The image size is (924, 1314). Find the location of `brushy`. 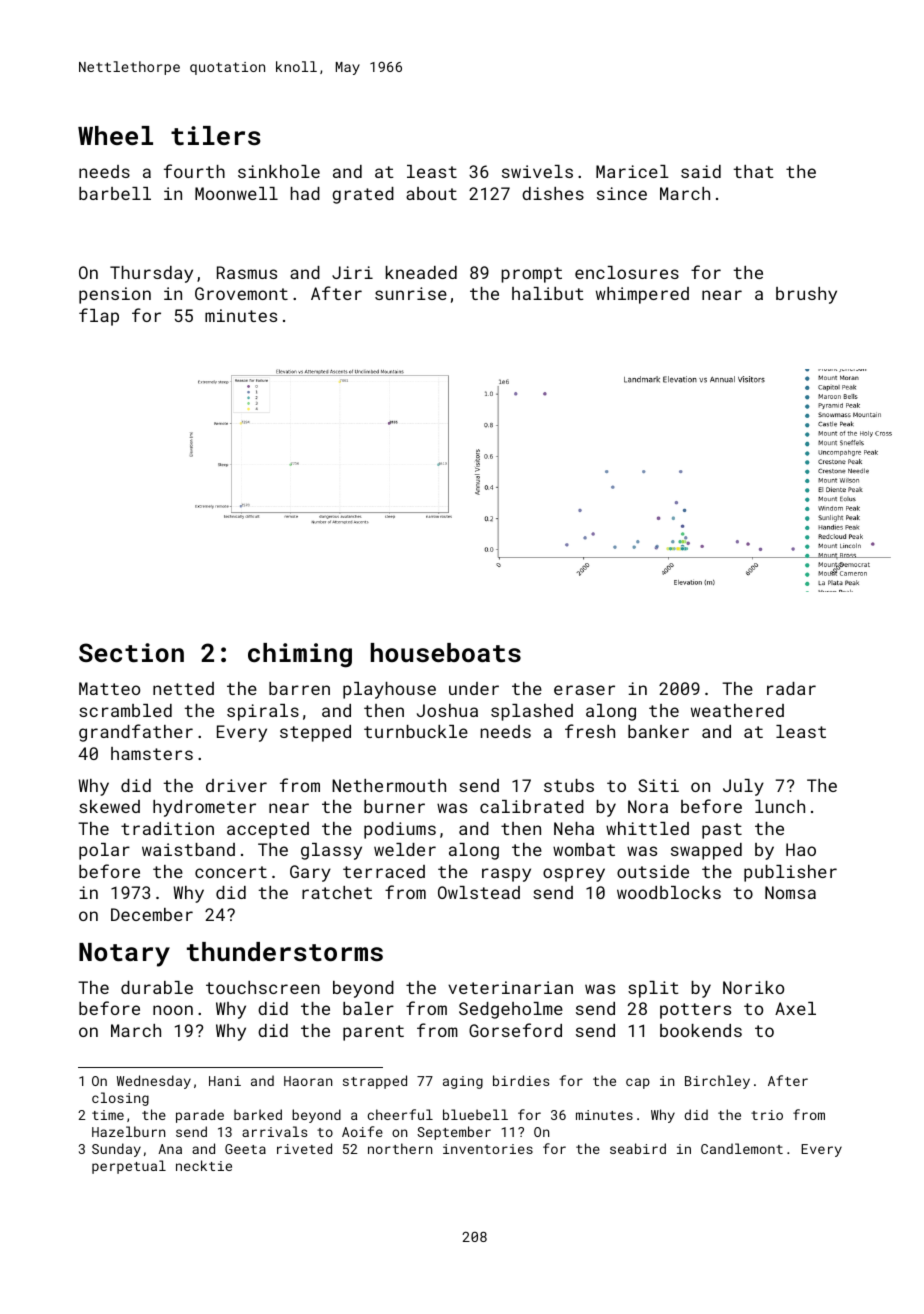

brushy is located at coordinates (806, 295).
